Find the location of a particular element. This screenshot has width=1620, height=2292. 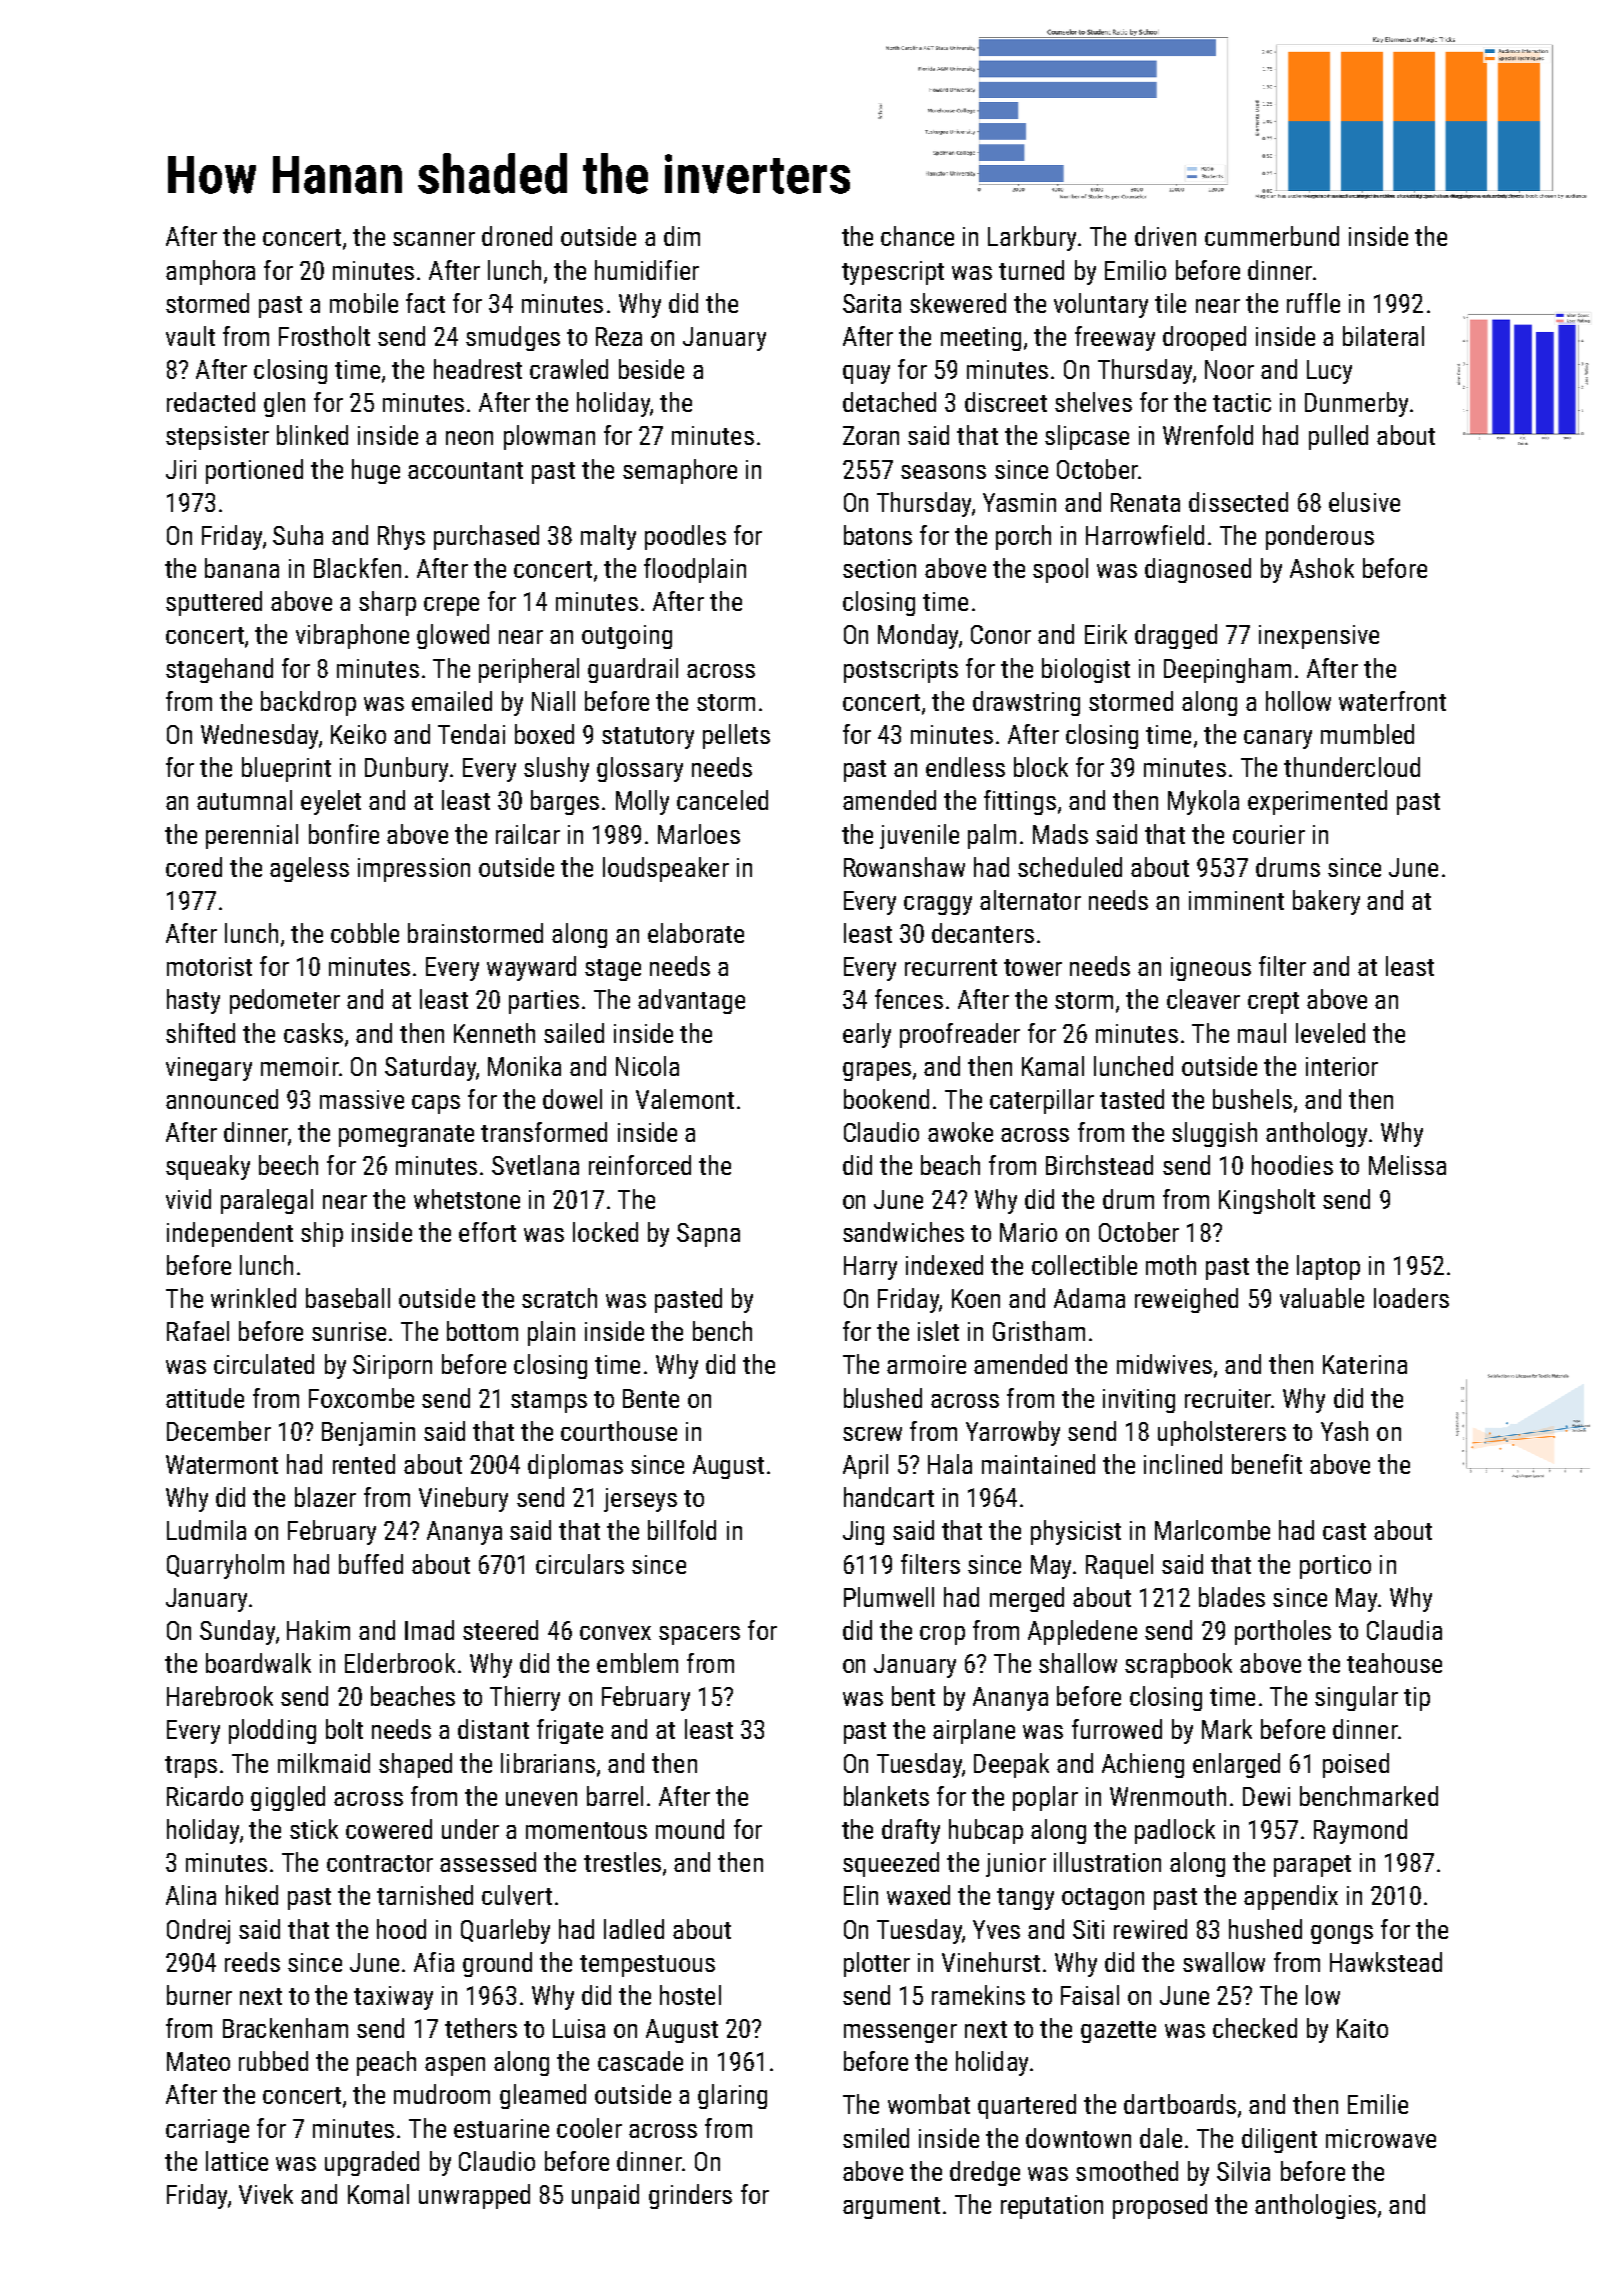

loaders is located at coordinates (1411, 1298).
